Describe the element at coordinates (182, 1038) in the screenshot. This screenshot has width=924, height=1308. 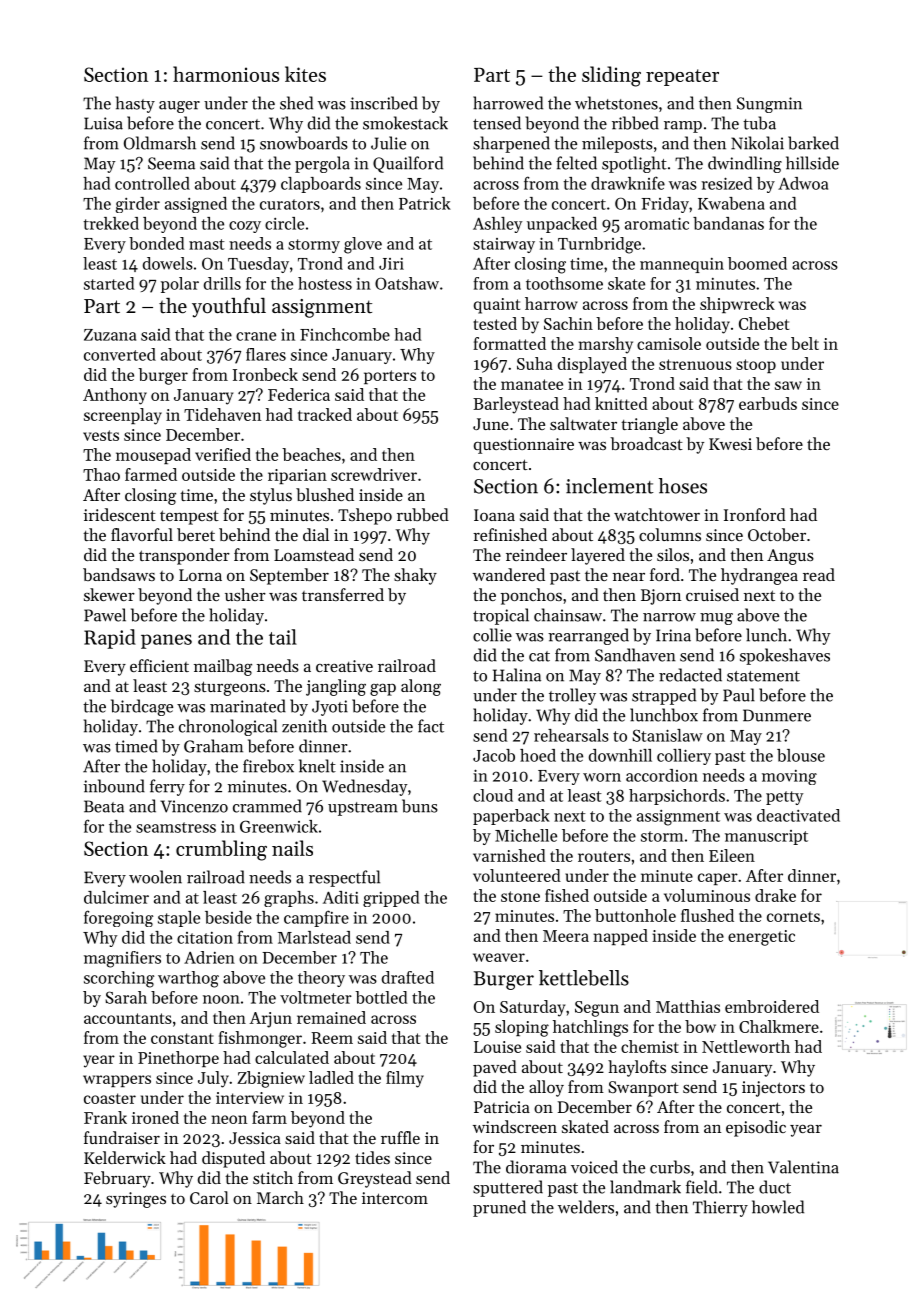
I see `constant` at that location.
